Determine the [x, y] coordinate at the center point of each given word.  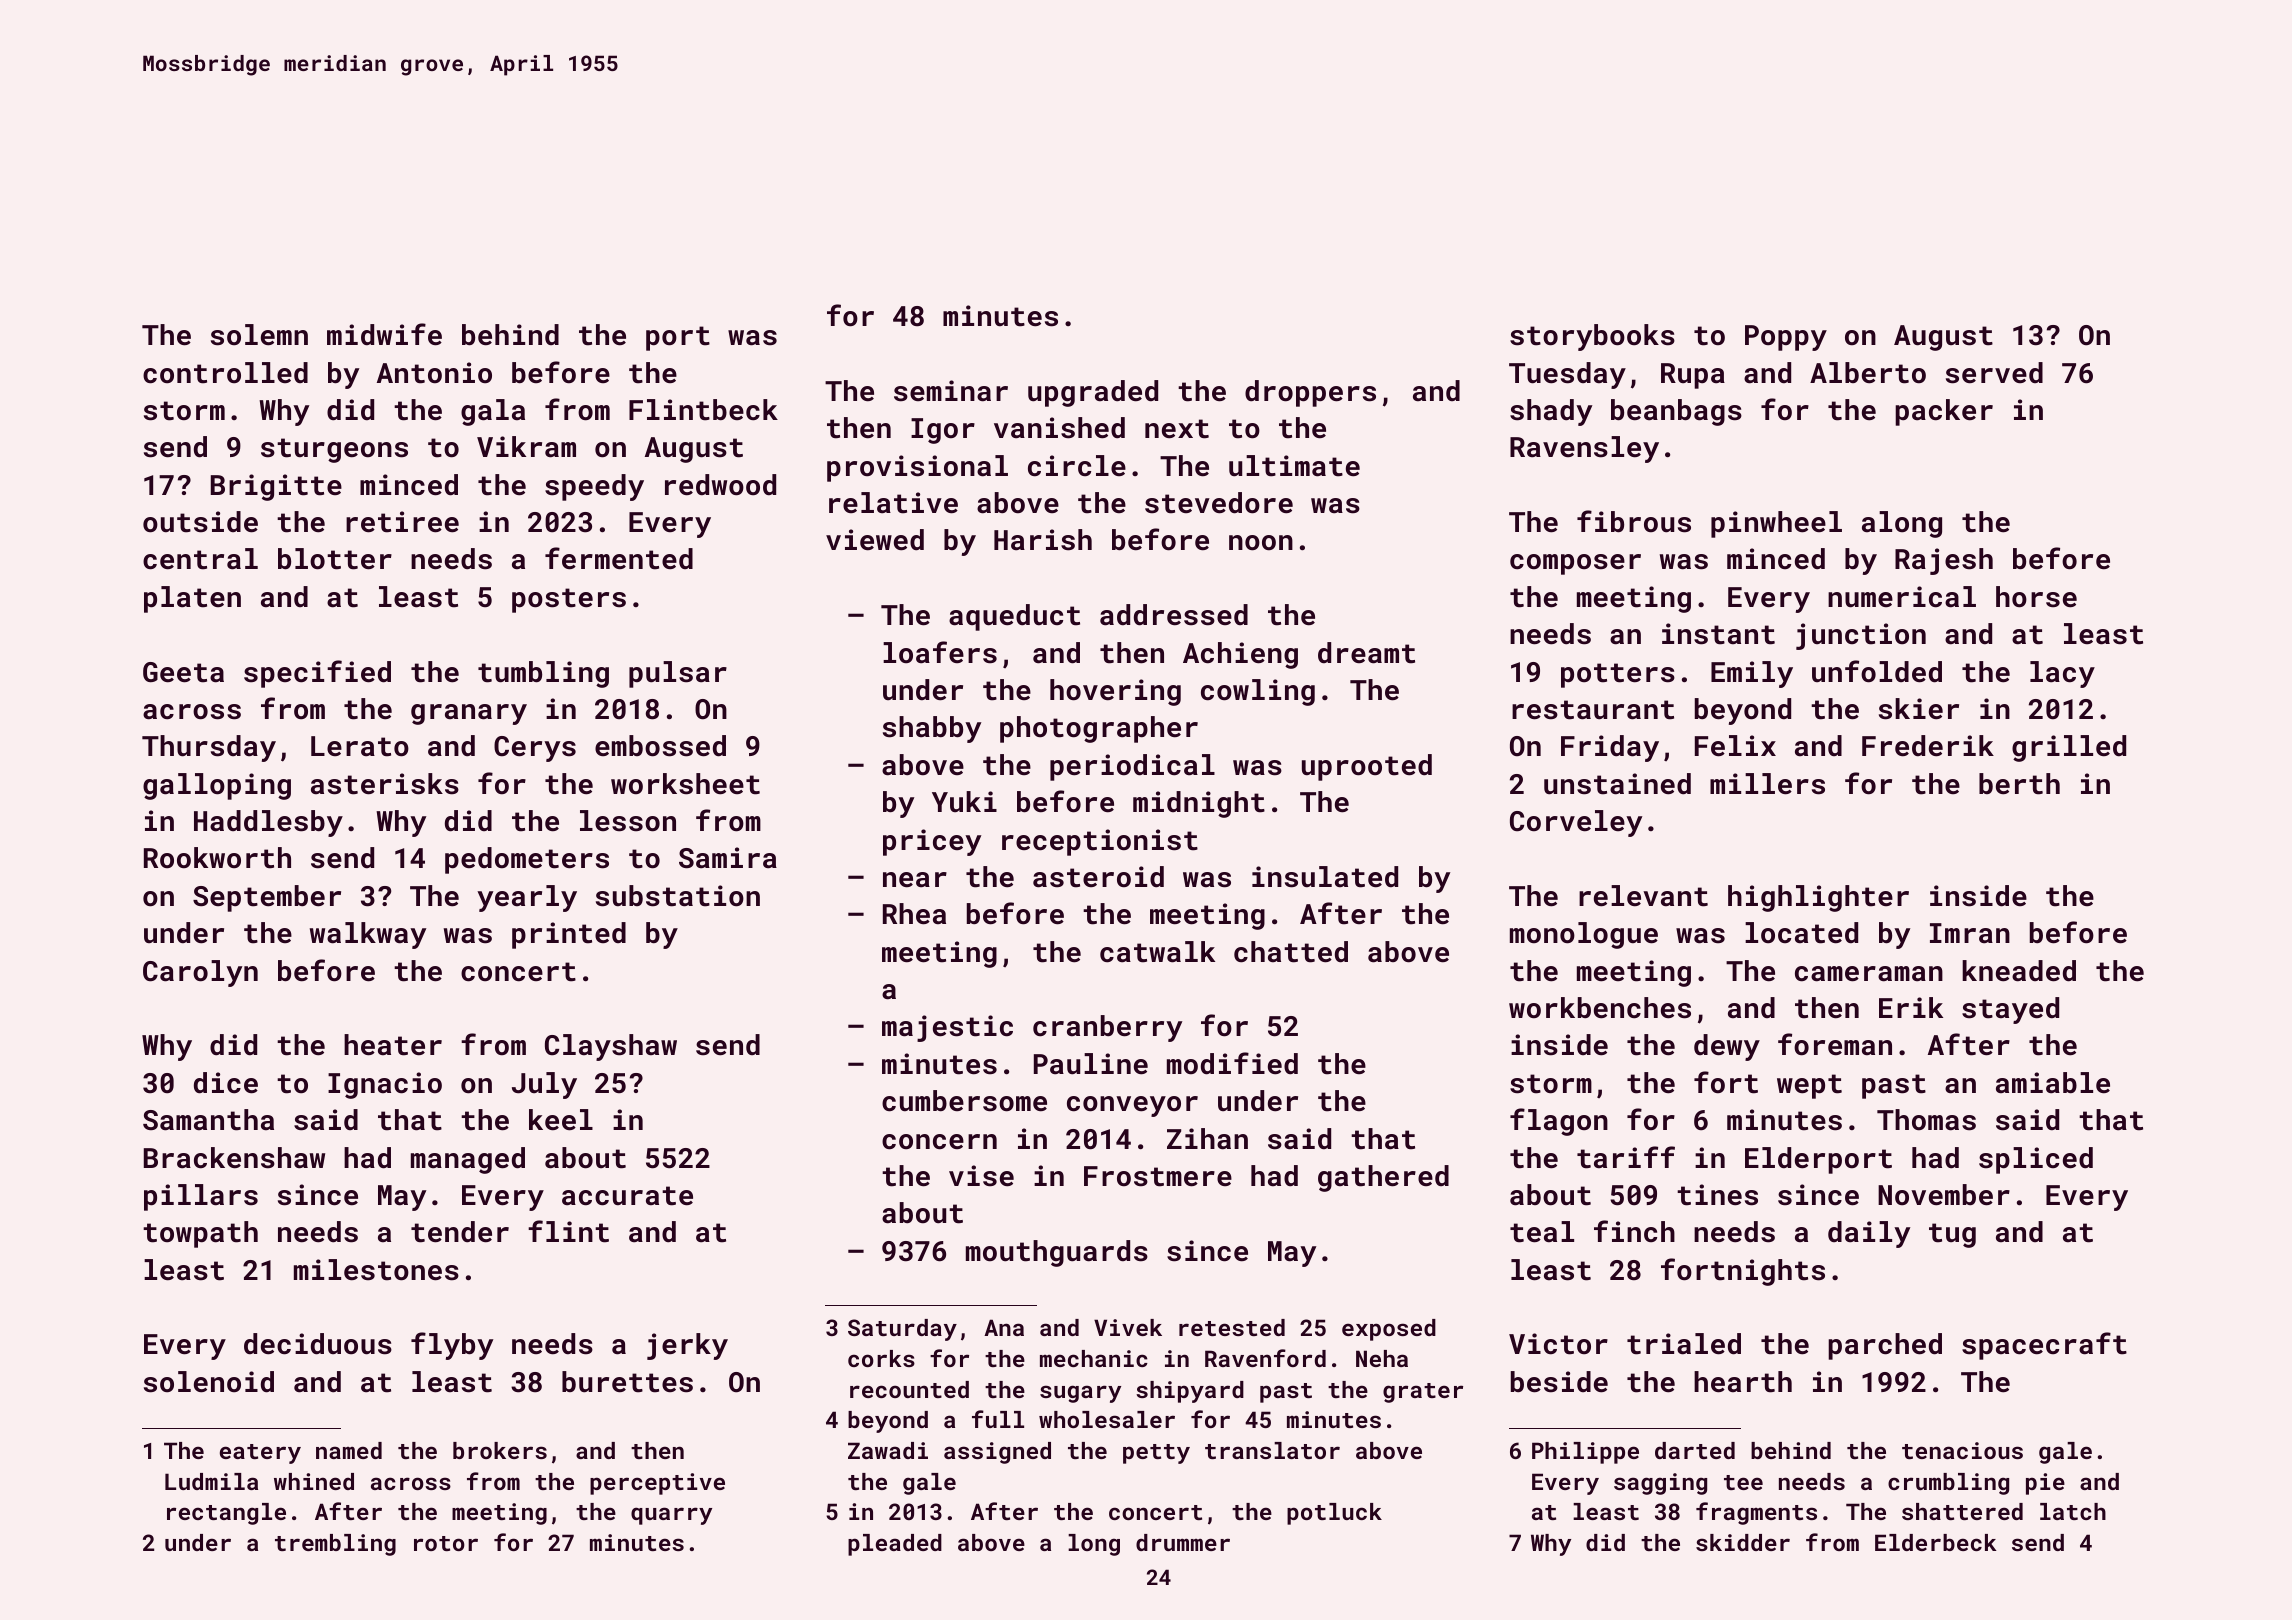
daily [1869, 1234]
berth [2019, 784]
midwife [384, 334]
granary [469, 714]
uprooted [1367, 767]
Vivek [1128, 1327]
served [1994, 373]
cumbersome [964, 1101]
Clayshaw [611, 1047]
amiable [2053, 1083]
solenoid [209, 1382]
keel [561, 1120]
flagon [1559, 1122]
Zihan [1207, 1139]
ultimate [1294, 466]
